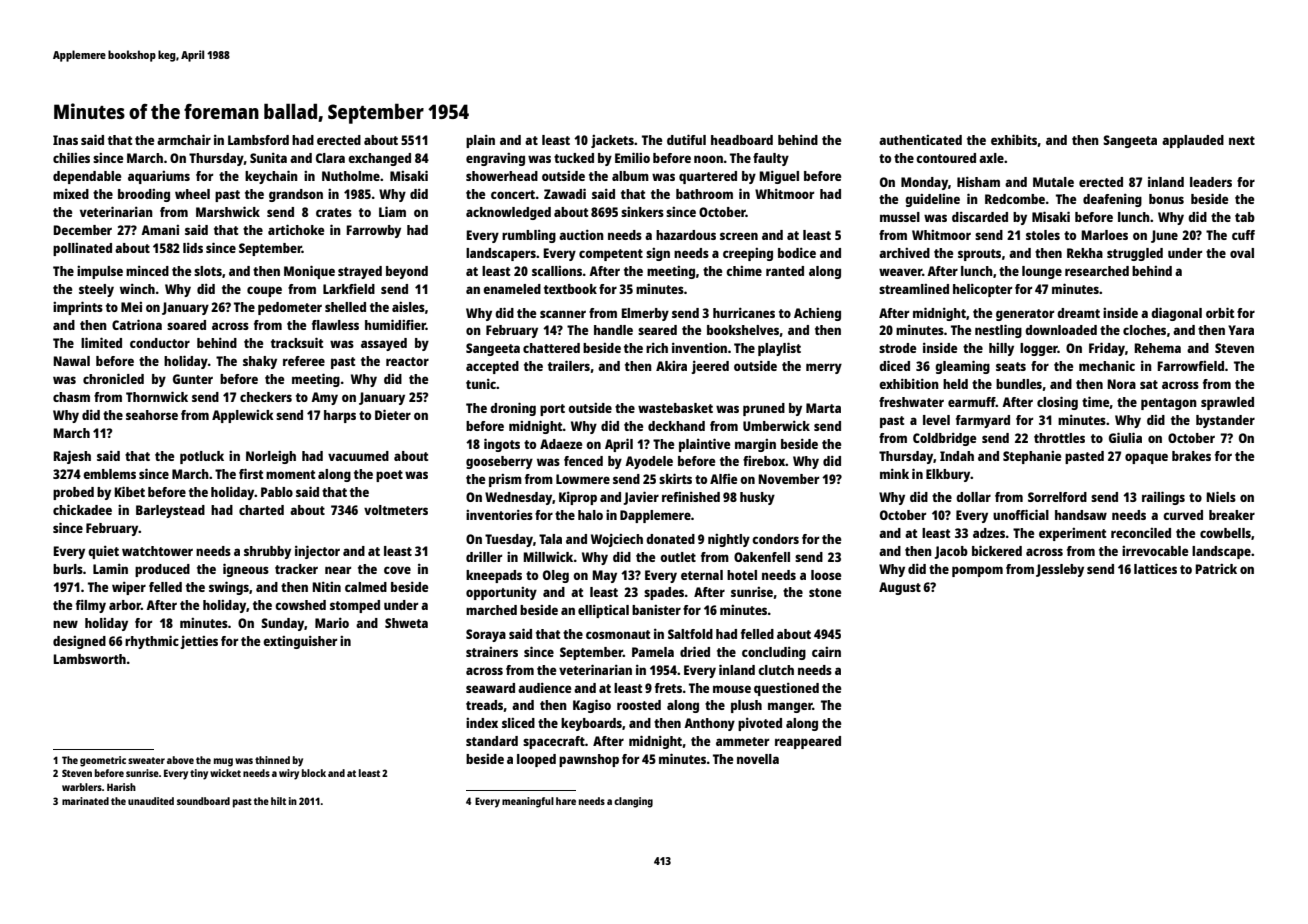 Image resolution: width=1308 pixels, height=924 pixels. I want to click on jackets, so click(612, 141).
